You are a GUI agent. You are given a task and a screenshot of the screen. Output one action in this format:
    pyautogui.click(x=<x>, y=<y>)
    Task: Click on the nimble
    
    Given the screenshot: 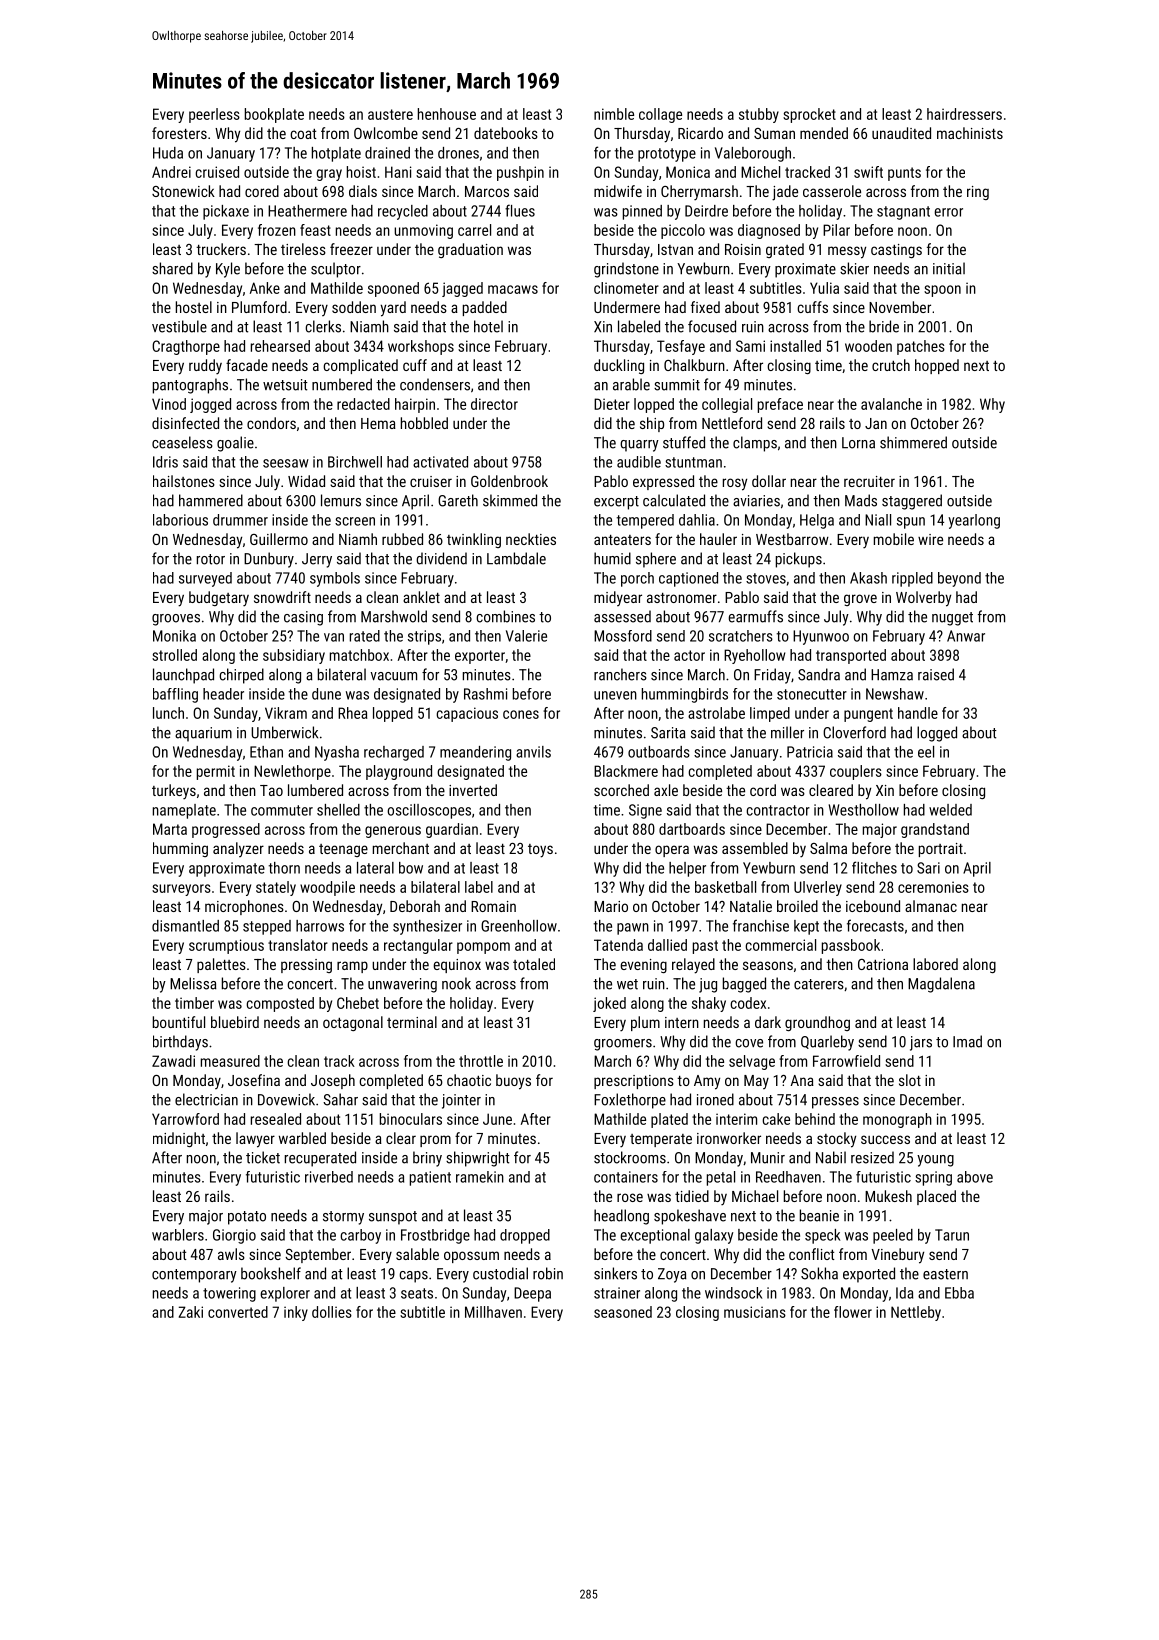 What is the action you would take?
    pyautogui.click(x=614, y=114)
